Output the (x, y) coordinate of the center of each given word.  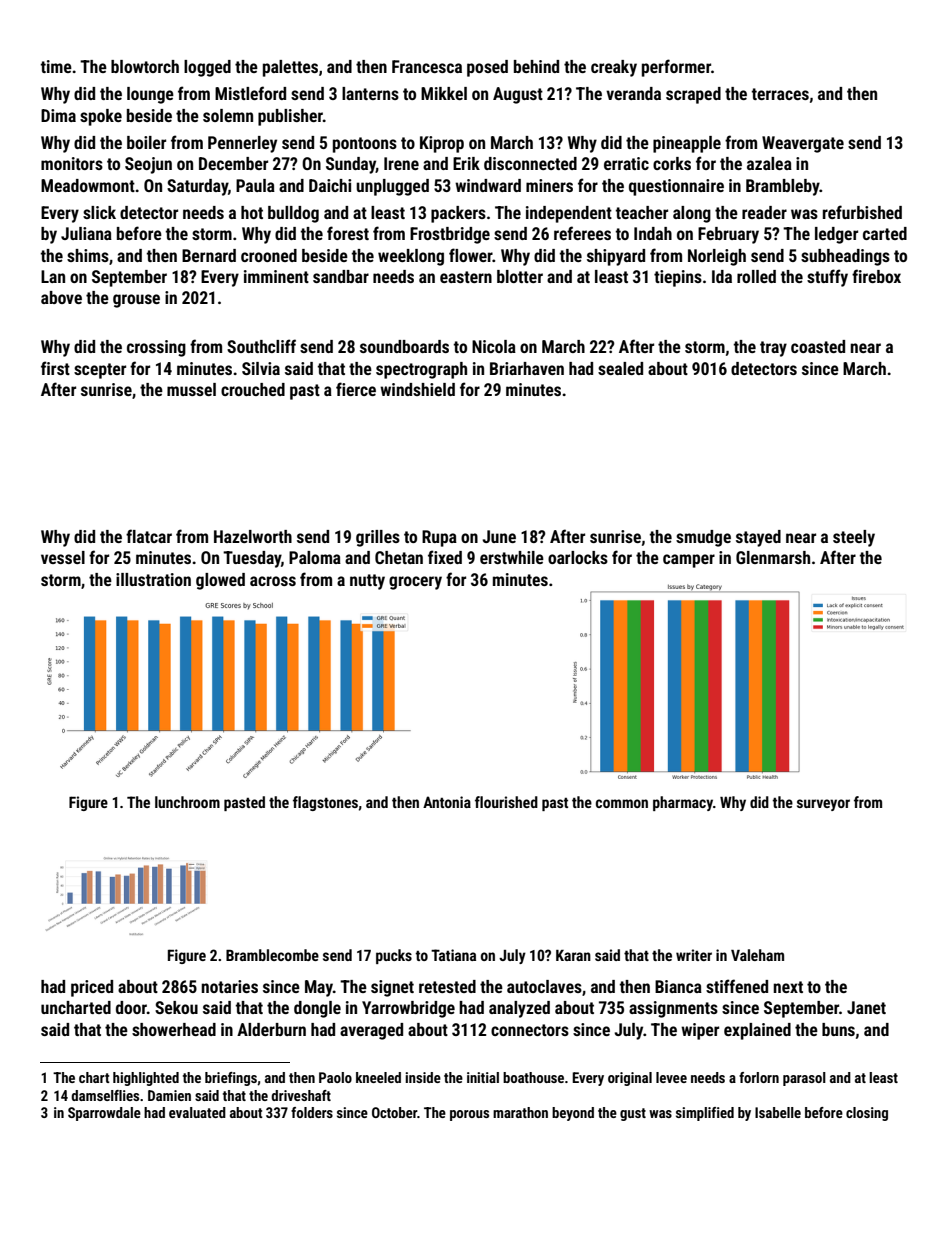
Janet (866, 1007)
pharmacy (683, 803)
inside (423, 1077)
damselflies (105, 1095)
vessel (63, 557)
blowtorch (145, 66)
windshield (417, 389)
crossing (156, 348)
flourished (506, 802)
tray (773, 349)
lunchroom (187, 802)
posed (487, 68)
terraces (780, 94)
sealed (620, 368)
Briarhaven (527, 368)
